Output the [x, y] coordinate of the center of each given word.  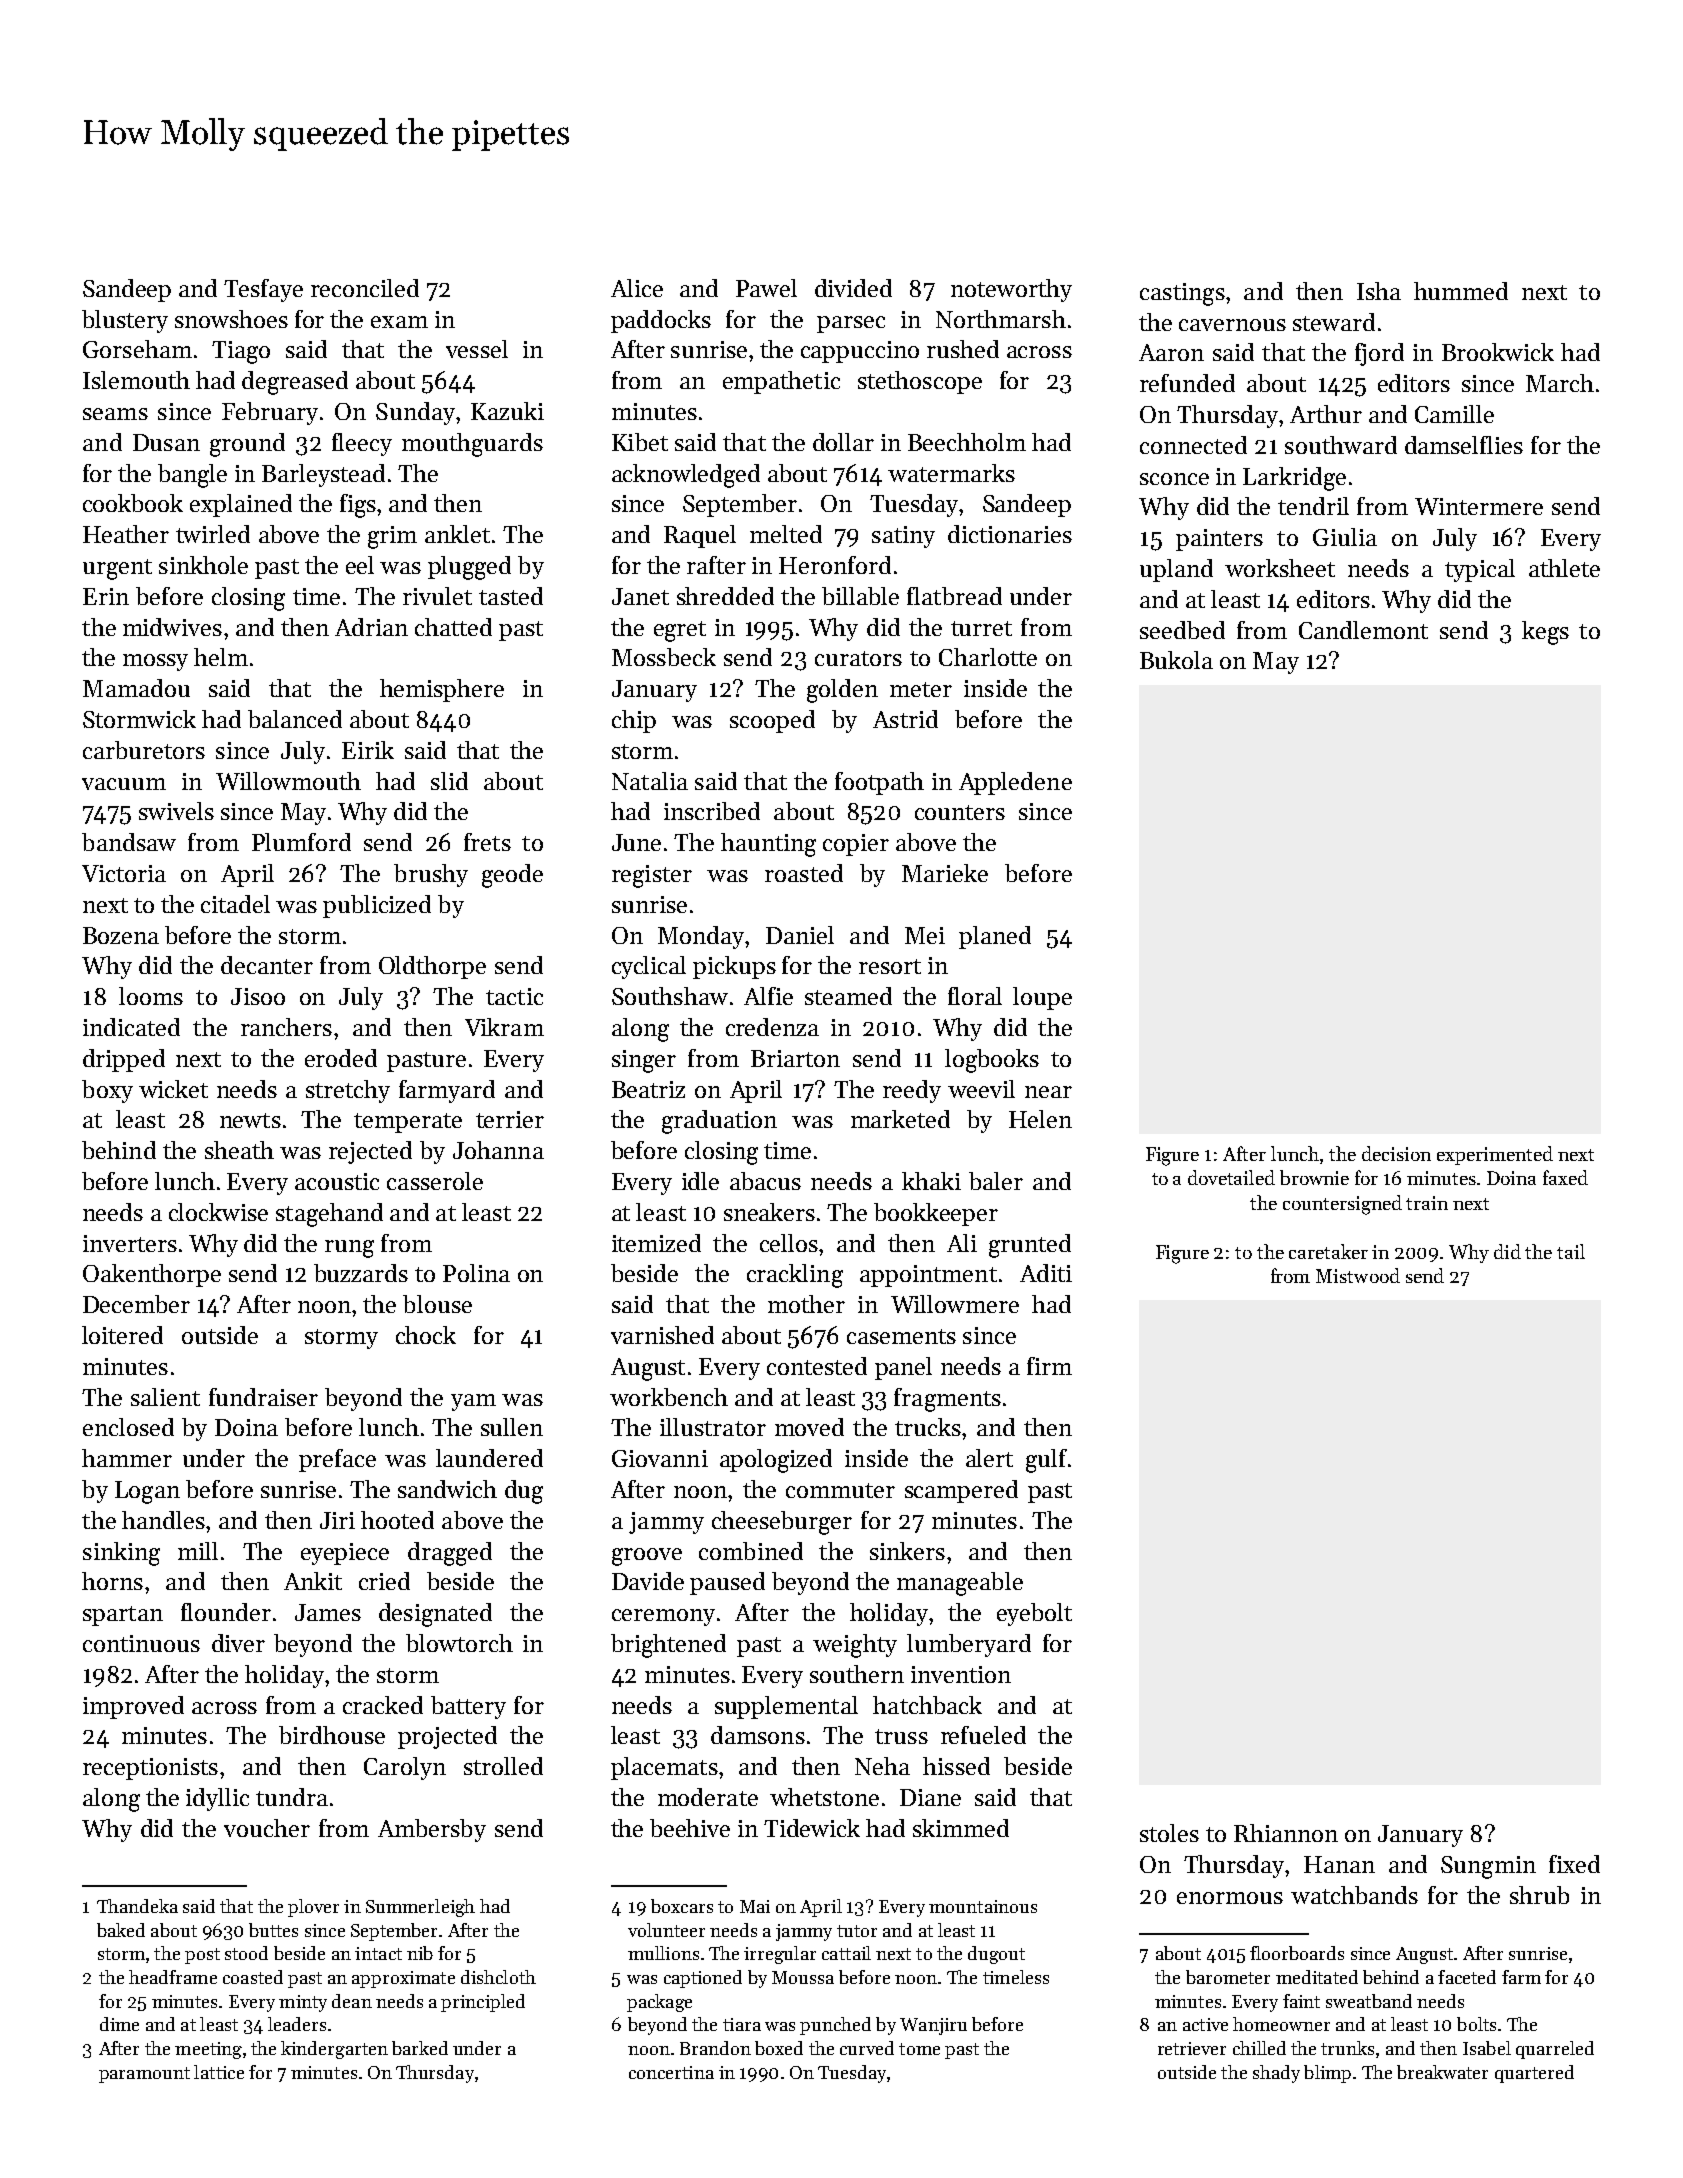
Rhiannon [1286, 1833]
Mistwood [1358, 1275]
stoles [1169, 1833]
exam [399, 322]
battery [468, 1707]
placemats [664, 1768]
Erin [106, 596]
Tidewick [812, 1828]
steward [1334, 322]
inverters [130, 1243]
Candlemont [1363, 630]
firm [1049, 1366]
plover [313, 1908]
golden [842, 691]
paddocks [661, 321]
